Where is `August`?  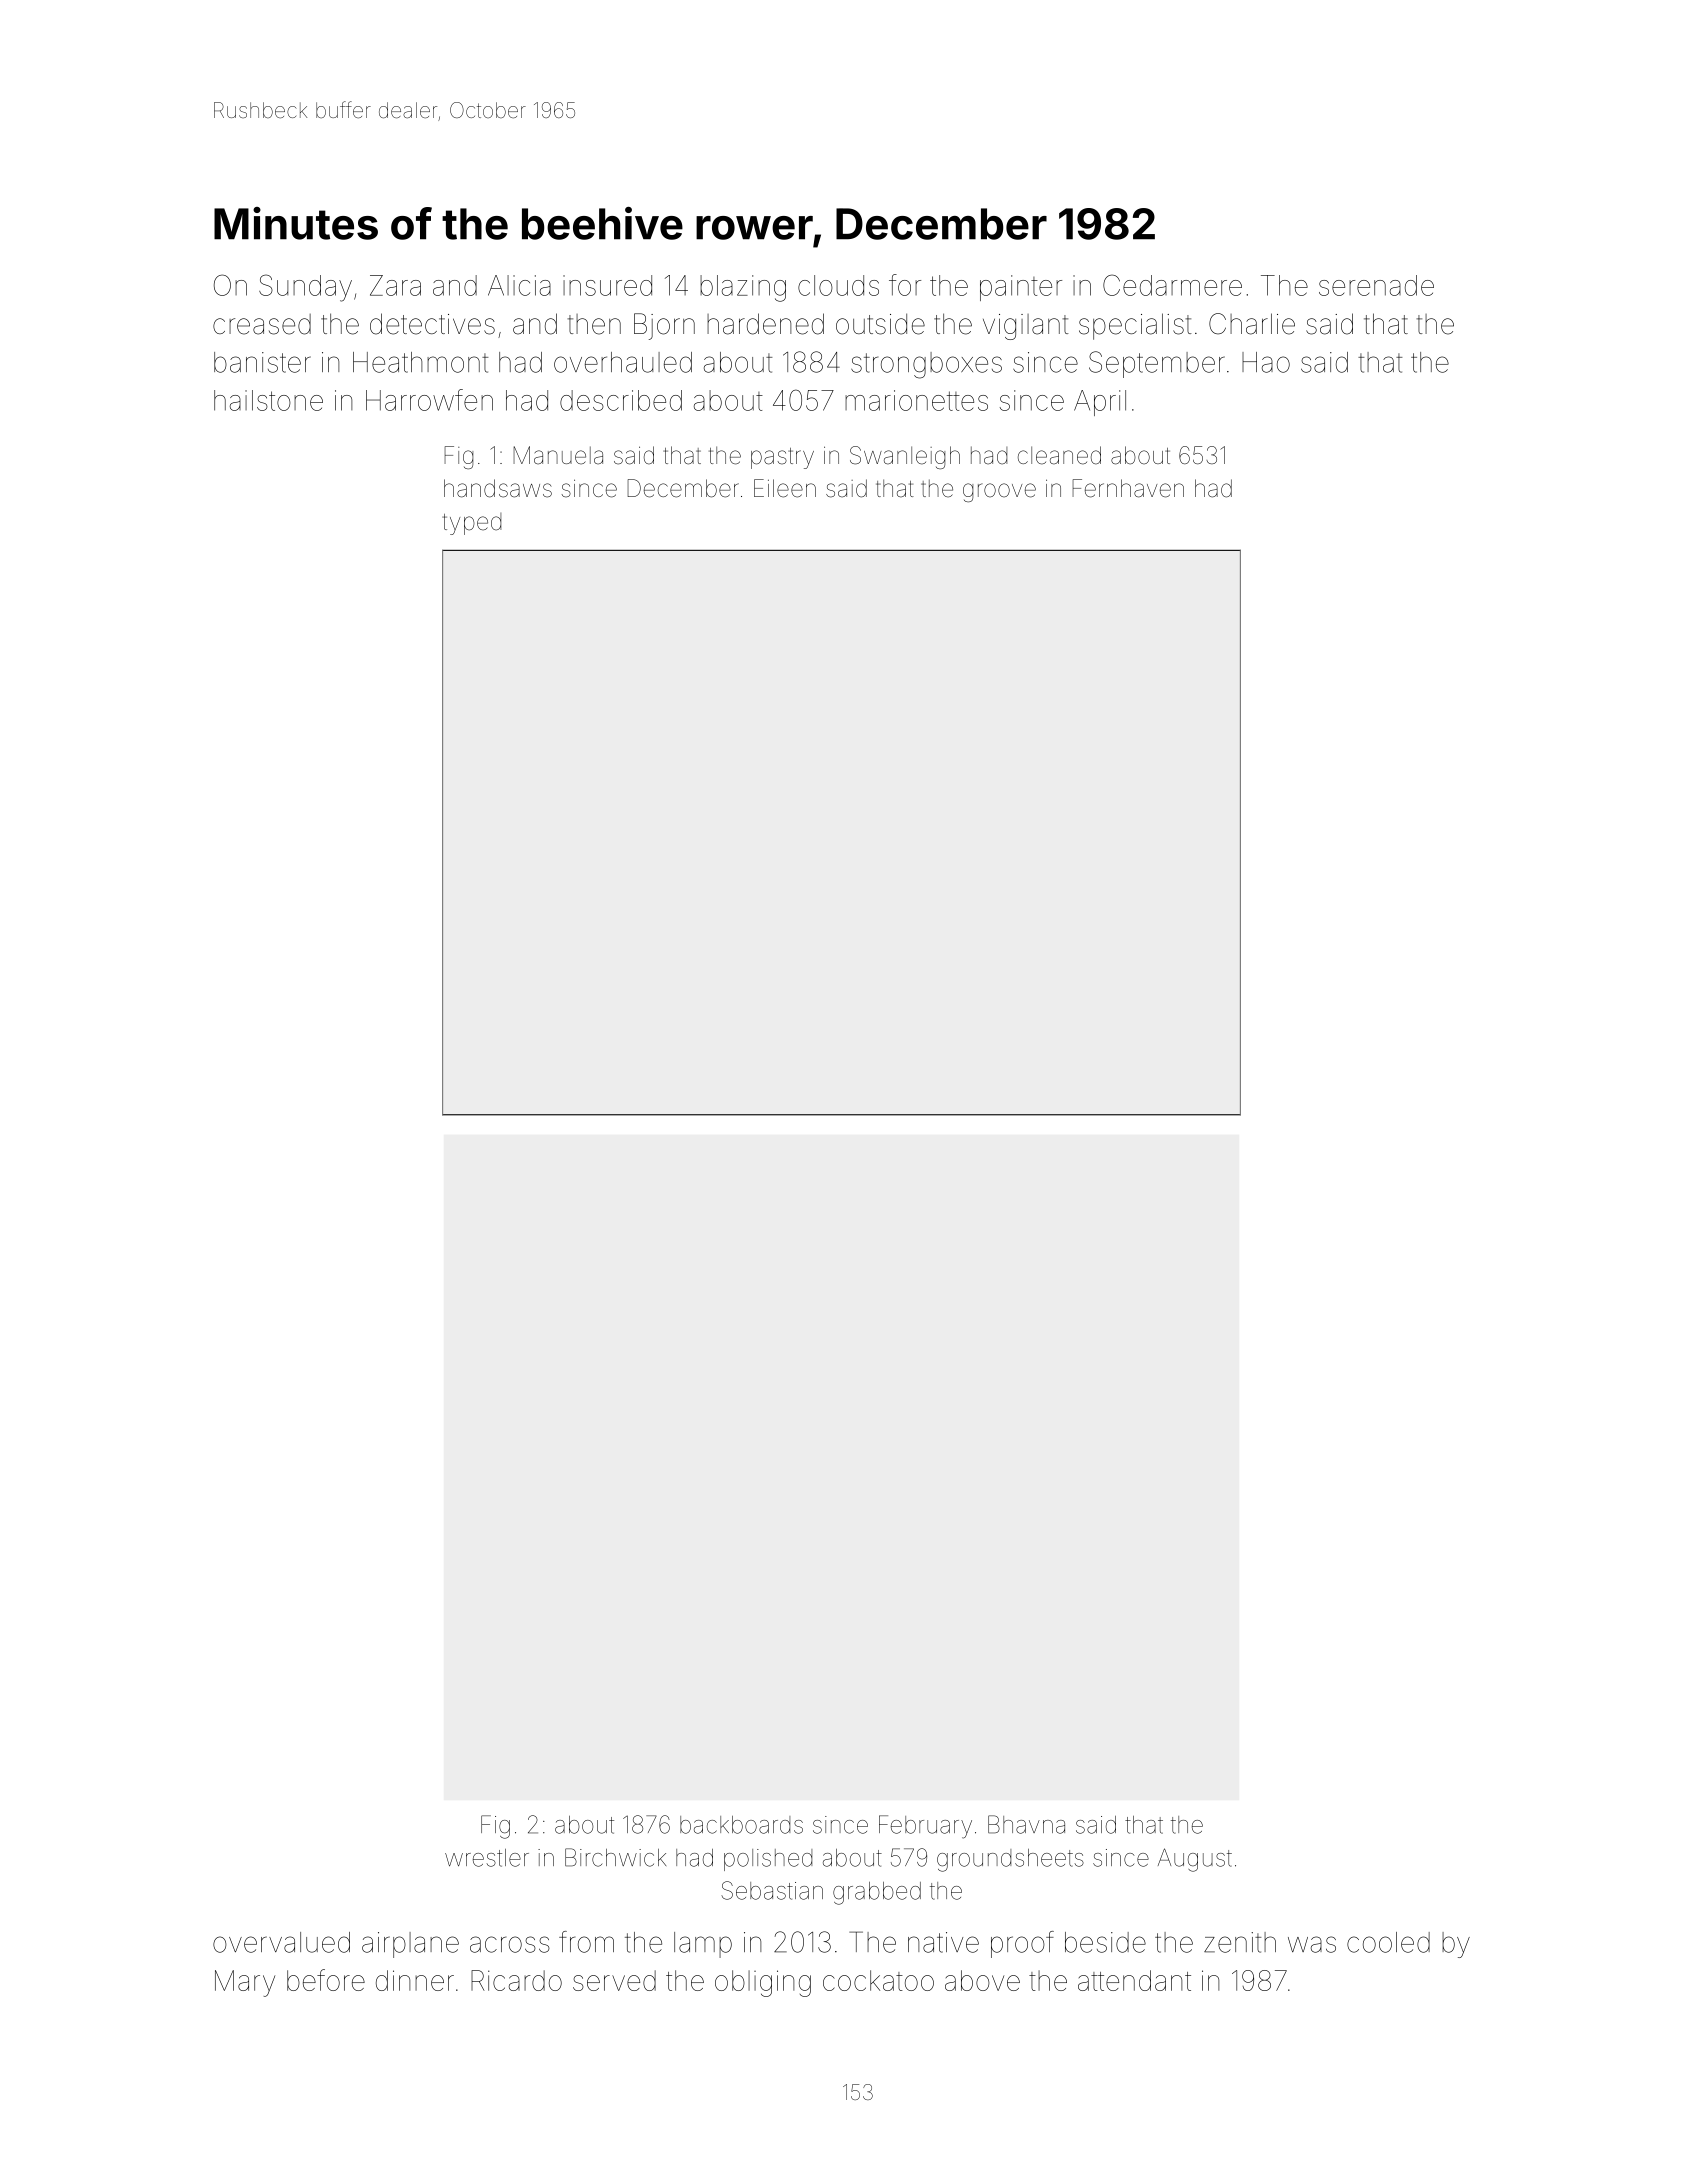 August is located at coordinates (1195, 1860).
